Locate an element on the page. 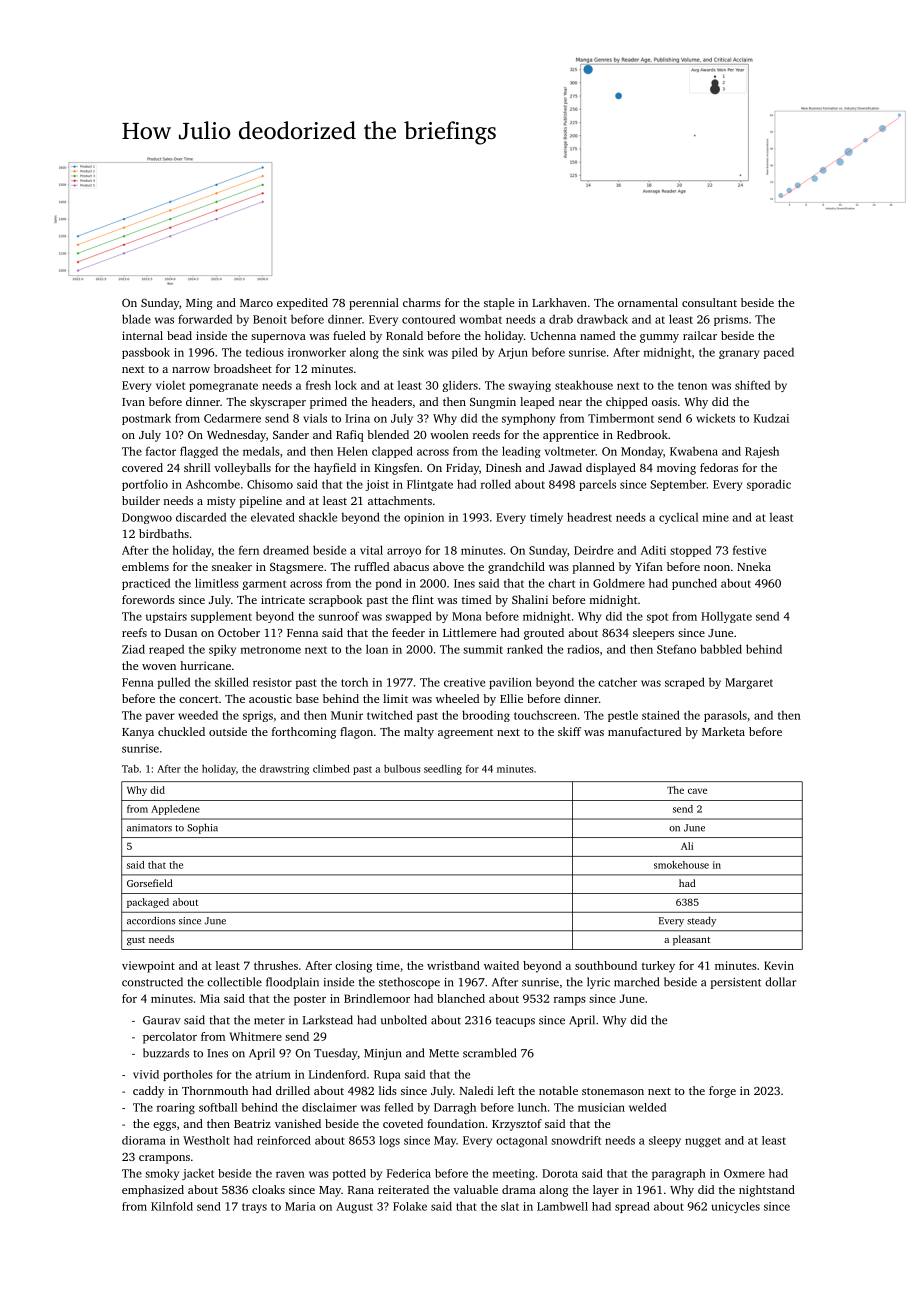 This page has width=924, height=1308. drawstring is located at coordinates (284, 770).
